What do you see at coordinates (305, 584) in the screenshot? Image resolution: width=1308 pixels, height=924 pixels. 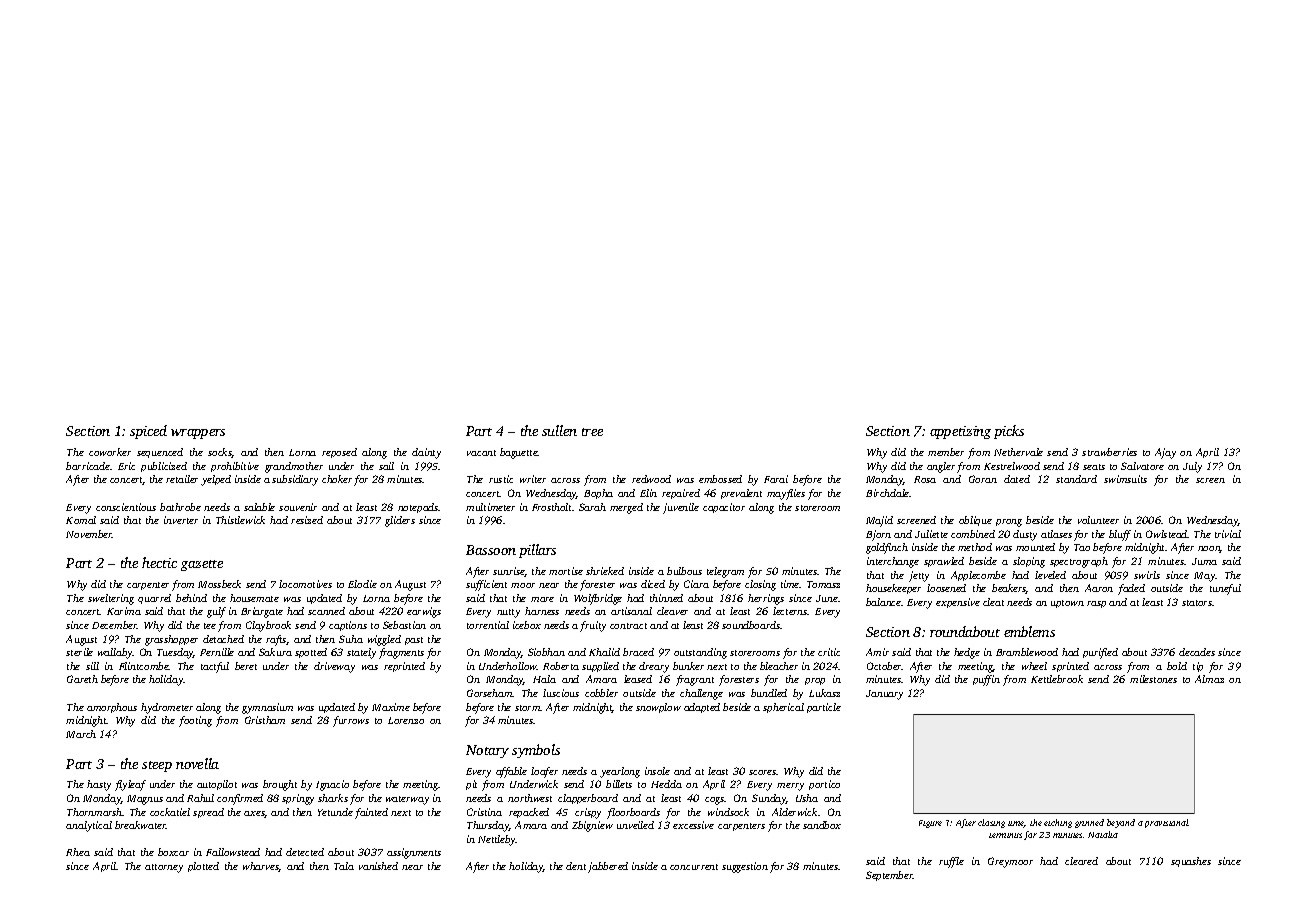 I see `locomotives` at bounding box center [305, 584].
